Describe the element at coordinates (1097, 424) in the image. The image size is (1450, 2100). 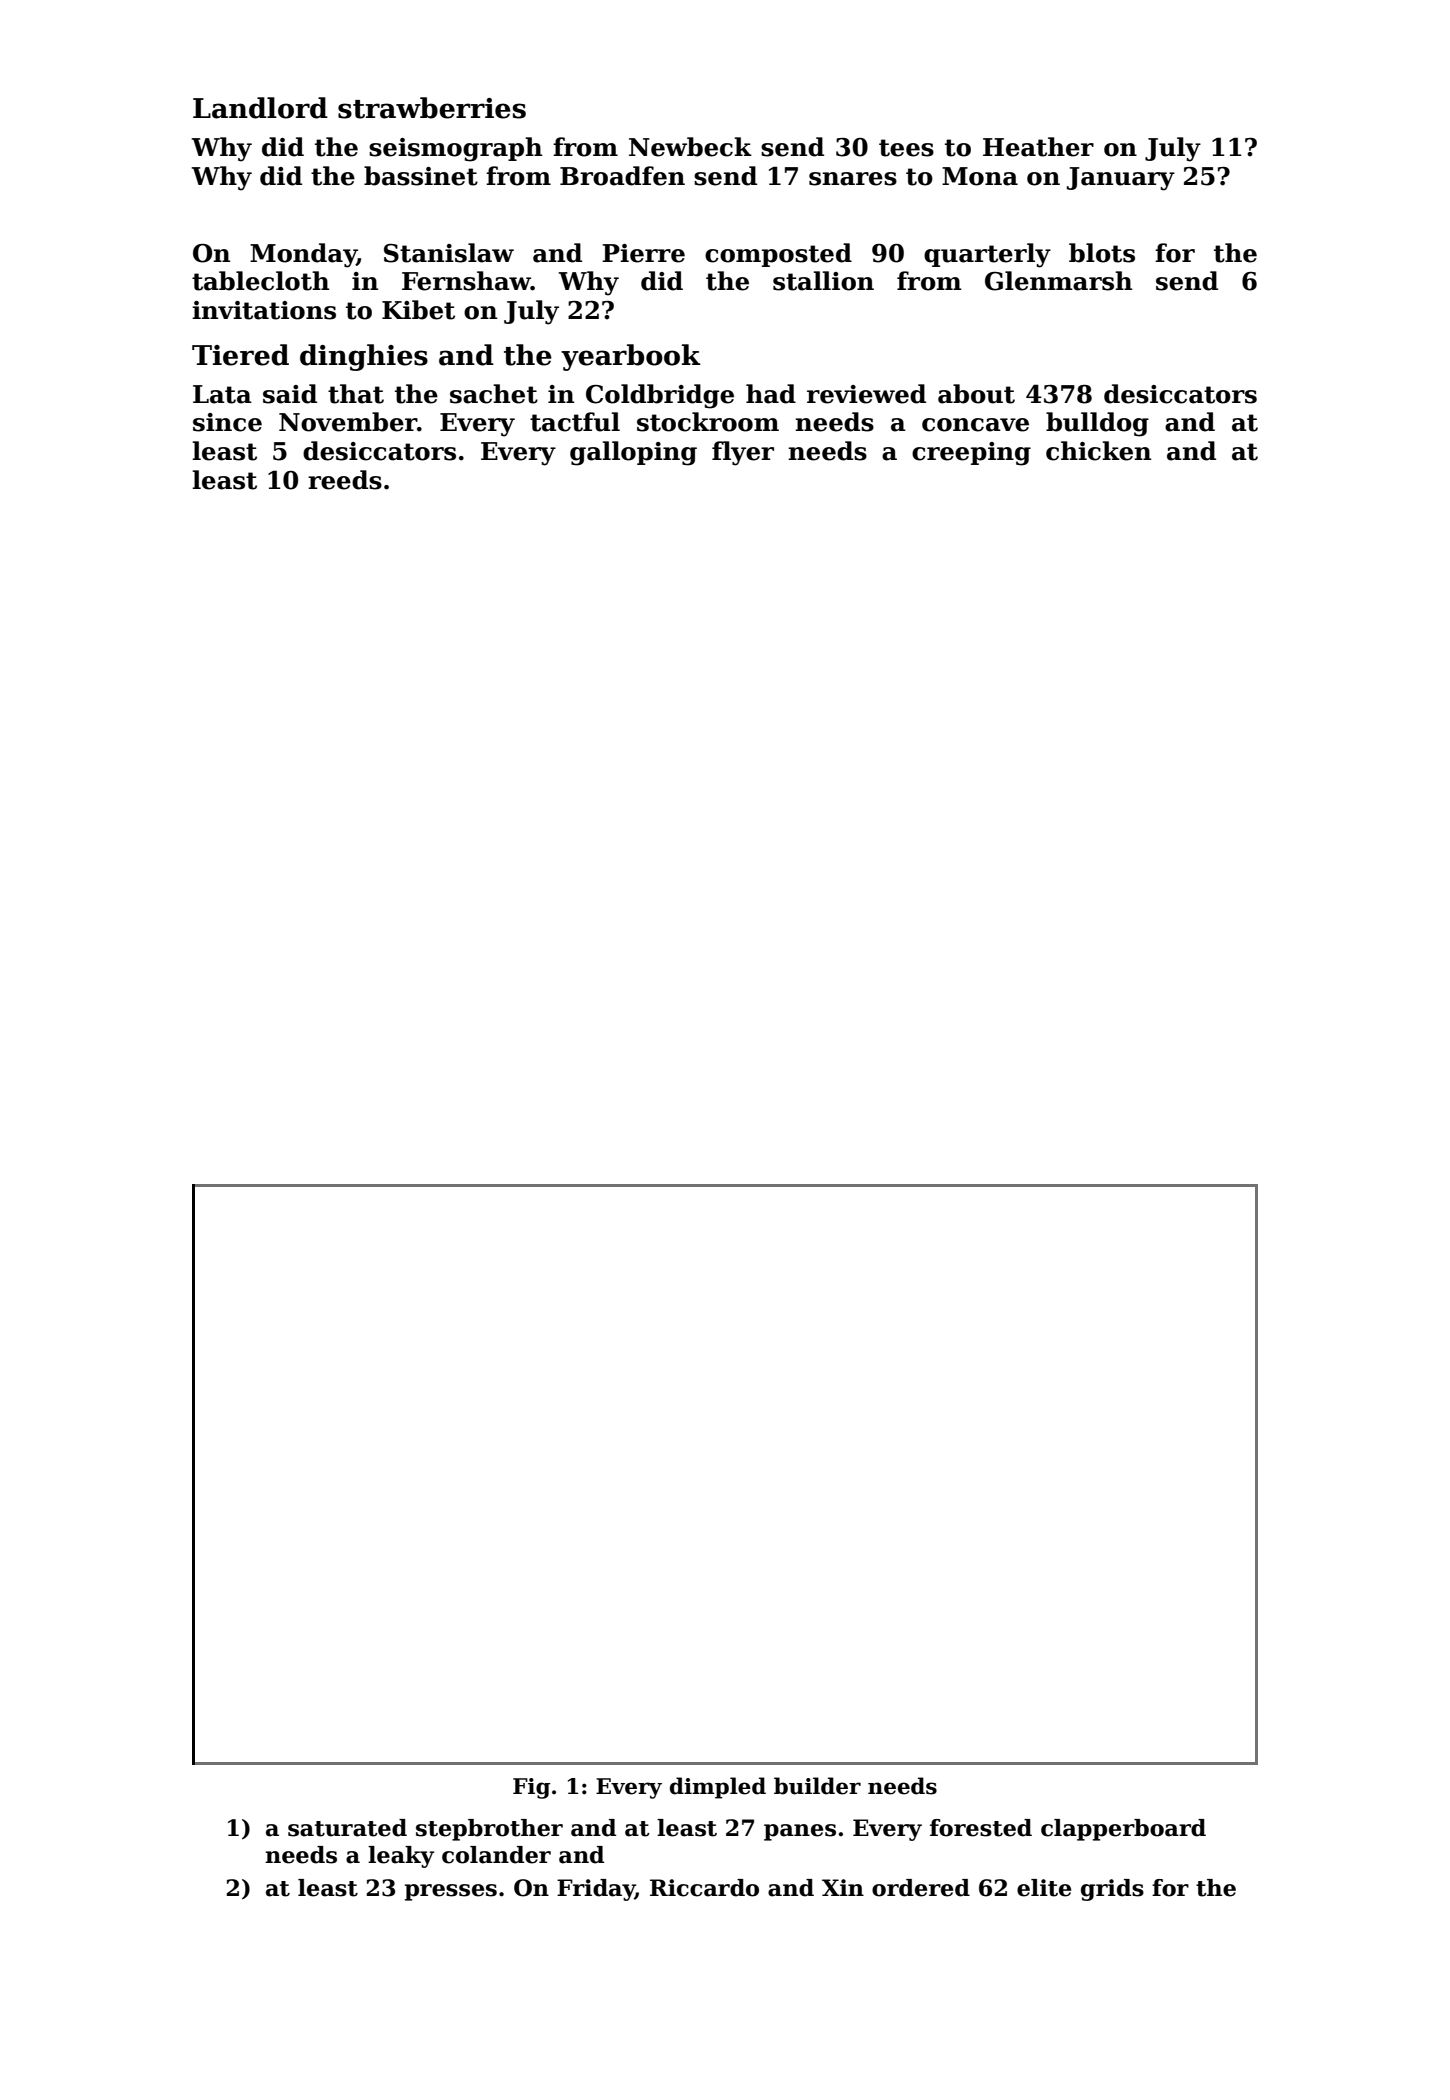
I see `bulldog` at that location.
